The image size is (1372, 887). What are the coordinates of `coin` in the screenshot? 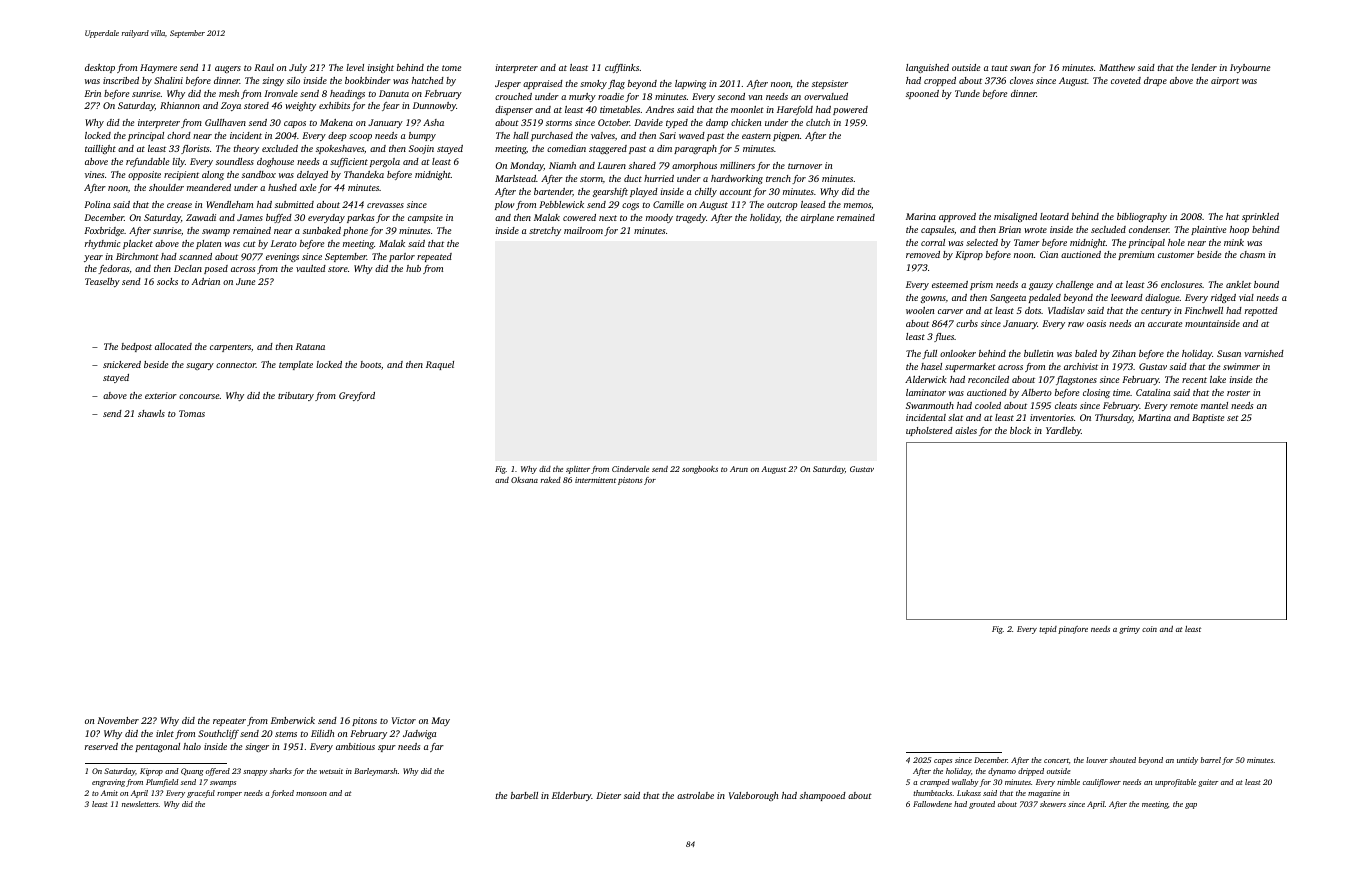 It's located at (1149, 629).
